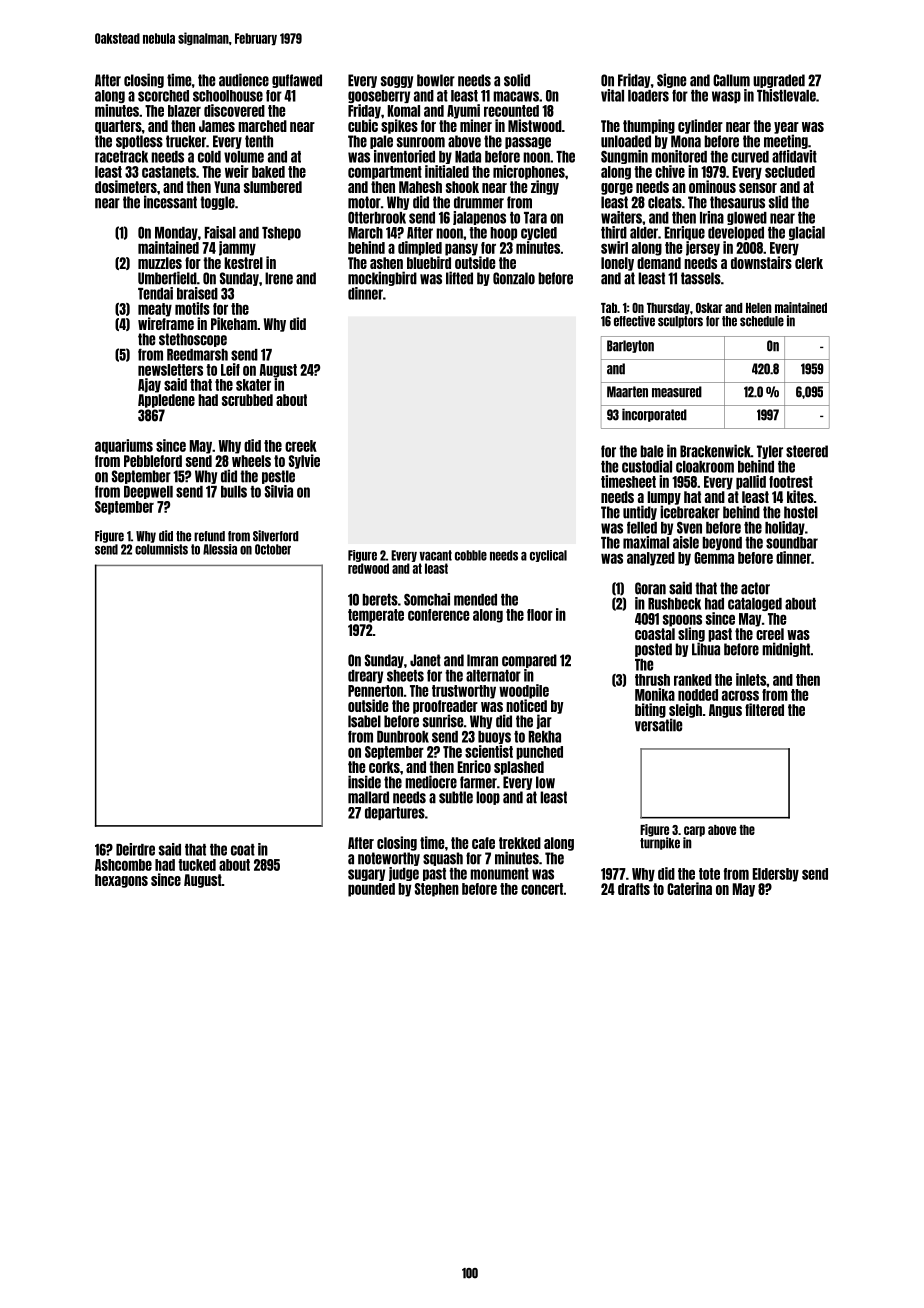 This screenshot has height=1308, width=924. I want to click on custodial, so click(647, 466).
